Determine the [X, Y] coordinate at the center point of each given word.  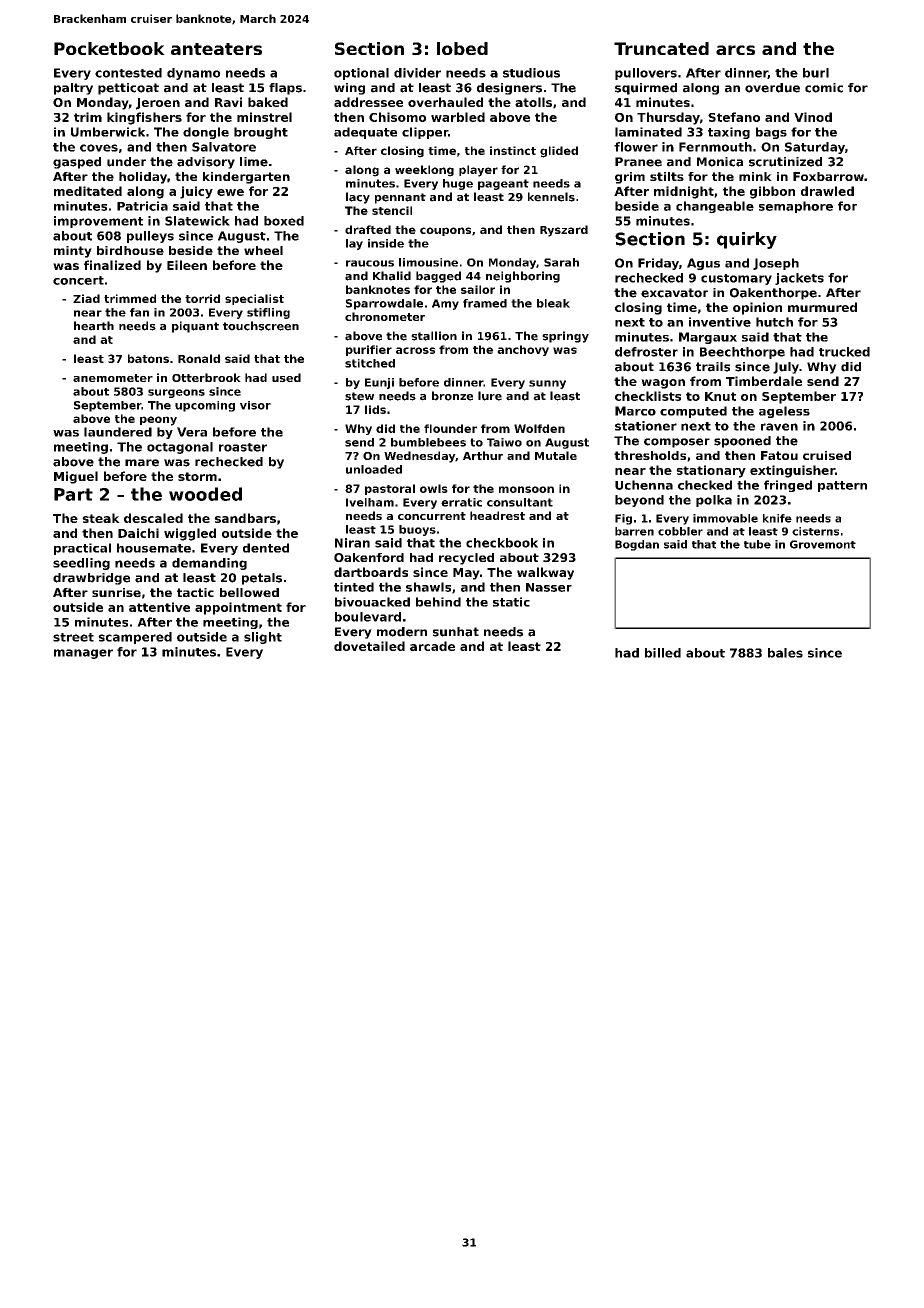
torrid [202, 298]
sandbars [245, 518]
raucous [370, 263]
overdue [772, 88]
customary [736, 279]
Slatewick [197, 221]
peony [158, 421]
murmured [822, 307]
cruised [827, 455]
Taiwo [504, 442]
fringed [788, 486]
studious [531, 73]
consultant [520, 502]
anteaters [216, 49]
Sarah [561, 262]
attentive [159, 607]
